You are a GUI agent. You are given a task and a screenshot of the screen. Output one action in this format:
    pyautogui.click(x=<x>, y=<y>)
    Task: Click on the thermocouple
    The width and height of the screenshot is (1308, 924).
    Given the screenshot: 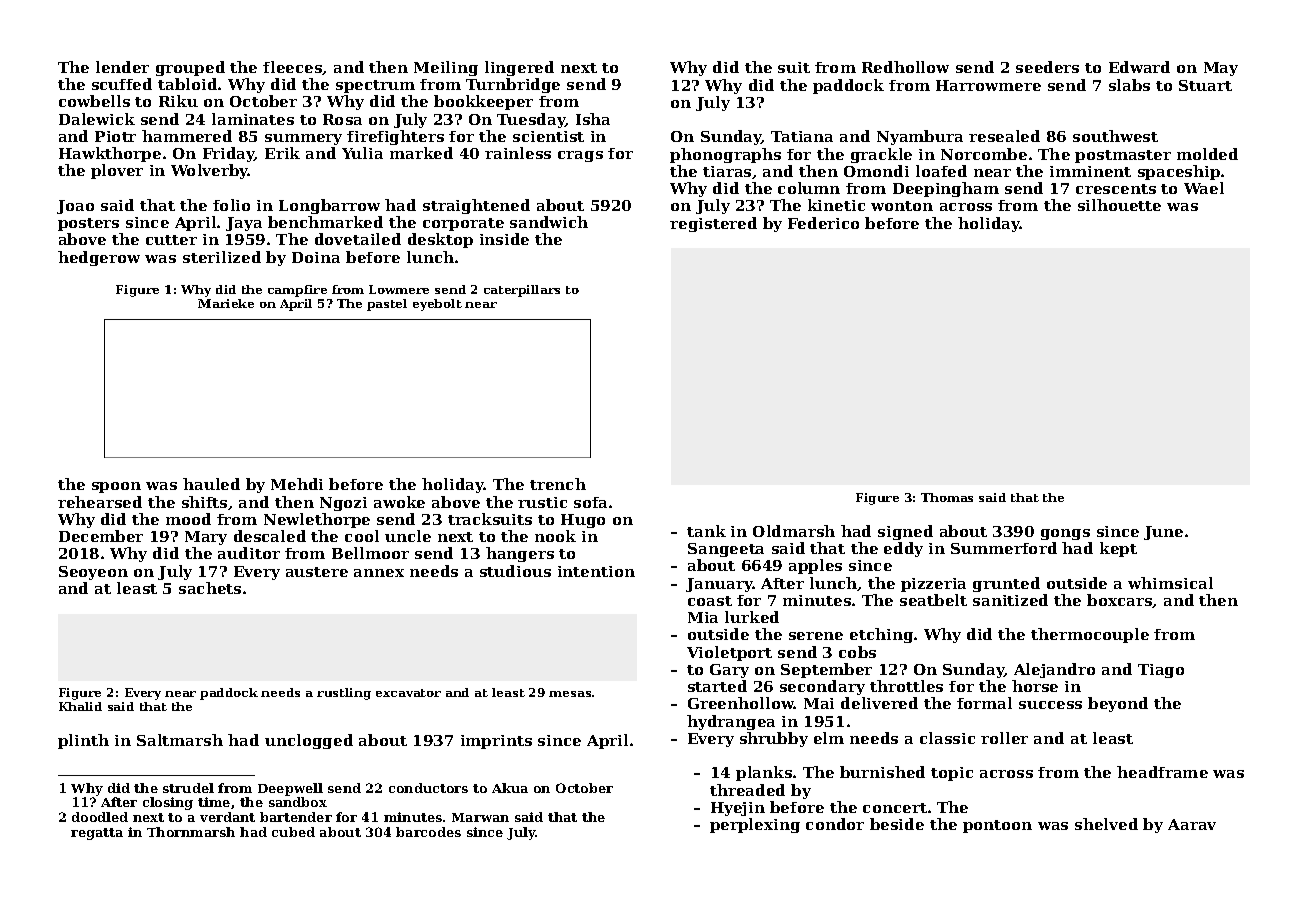 What is the action you would take?
    pyautogui.click(x=1090, y=635)
